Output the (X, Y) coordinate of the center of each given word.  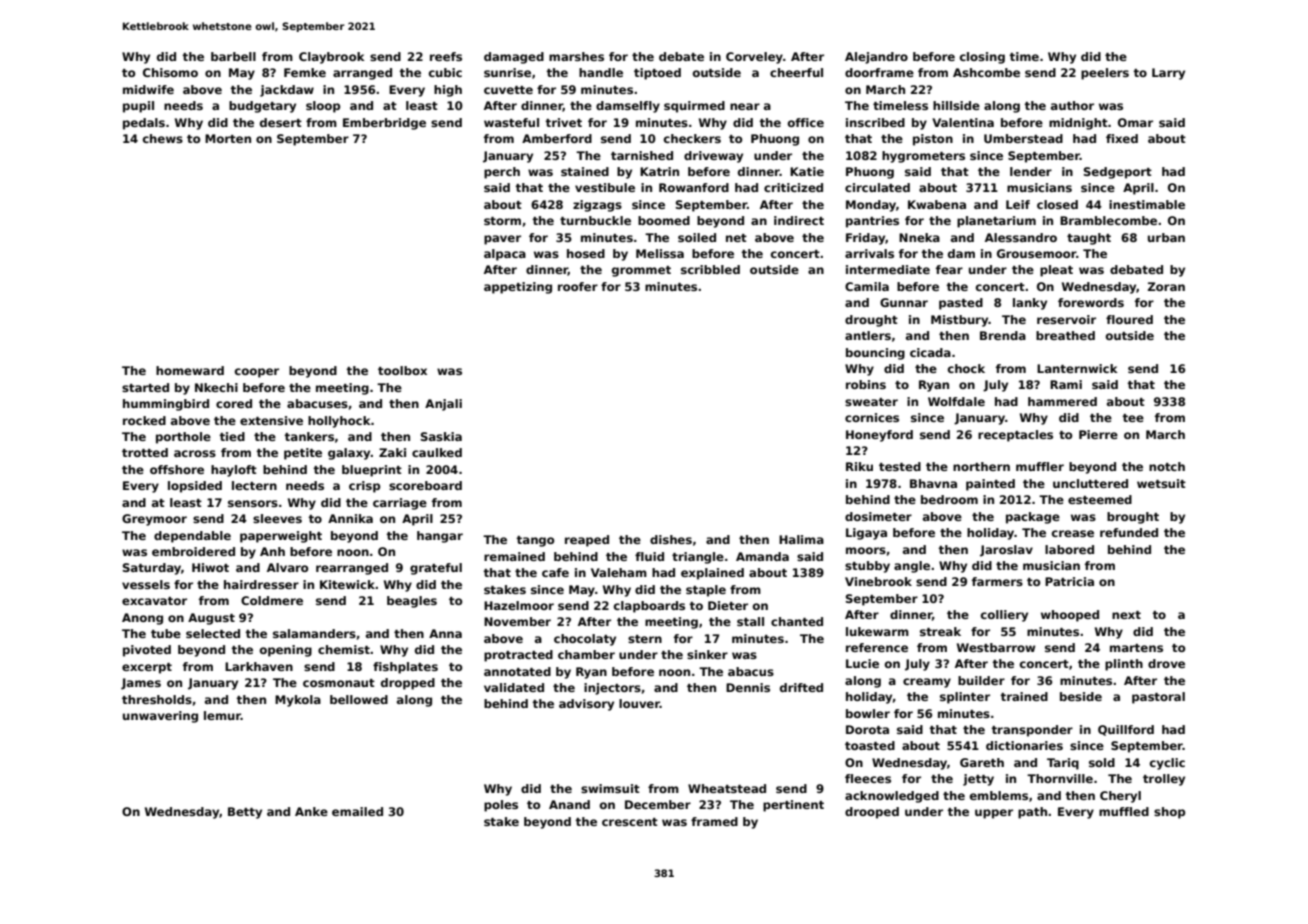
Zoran (1166, 286)
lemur (222, 715)
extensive (271, 420)
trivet (563, 122)
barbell (233, 56)
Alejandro (876, 58)
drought (871, 321)
